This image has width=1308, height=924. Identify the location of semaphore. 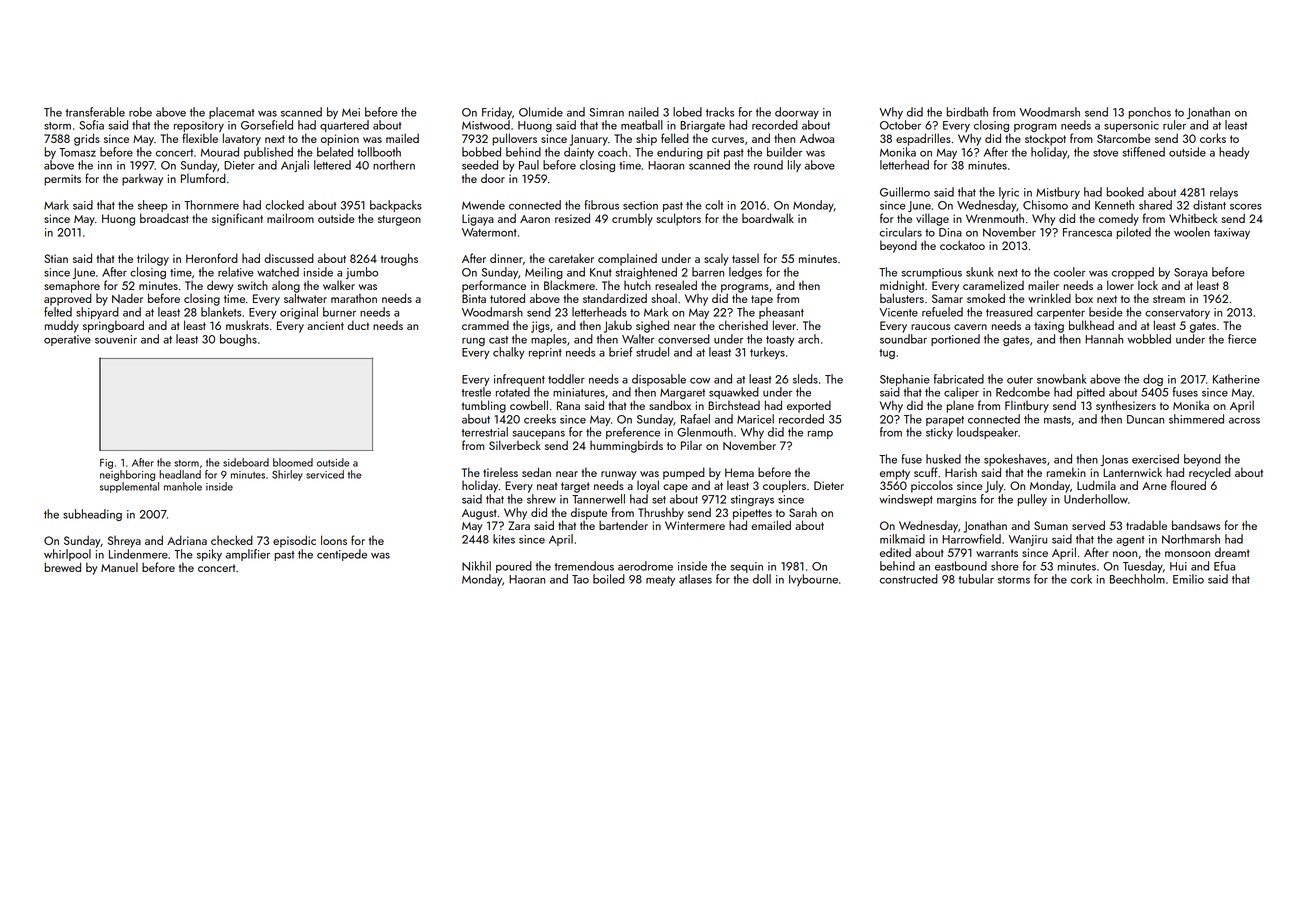
(72, 286).
